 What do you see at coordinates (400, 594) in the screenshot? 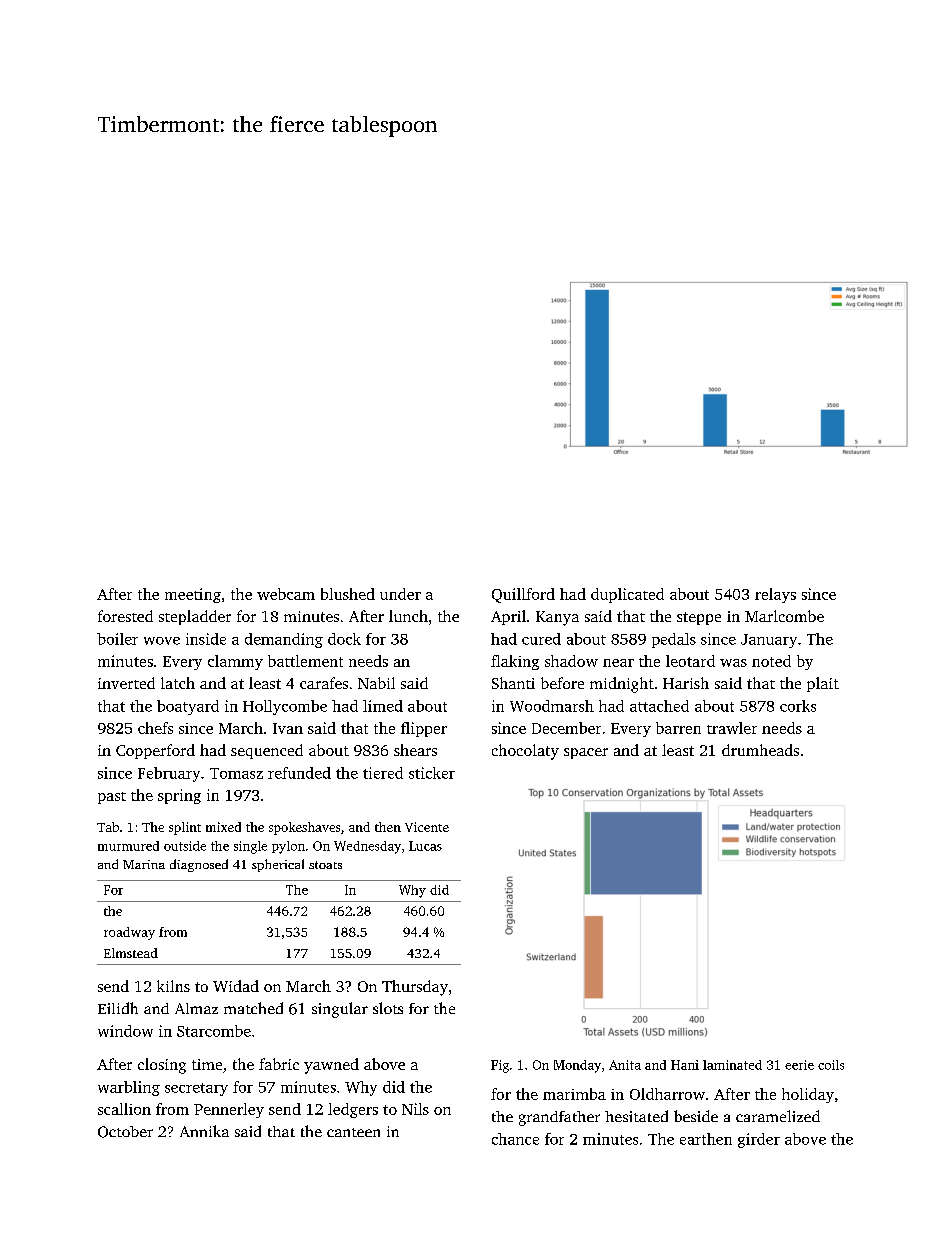
I see `under` at bounding box center [400, 594].
